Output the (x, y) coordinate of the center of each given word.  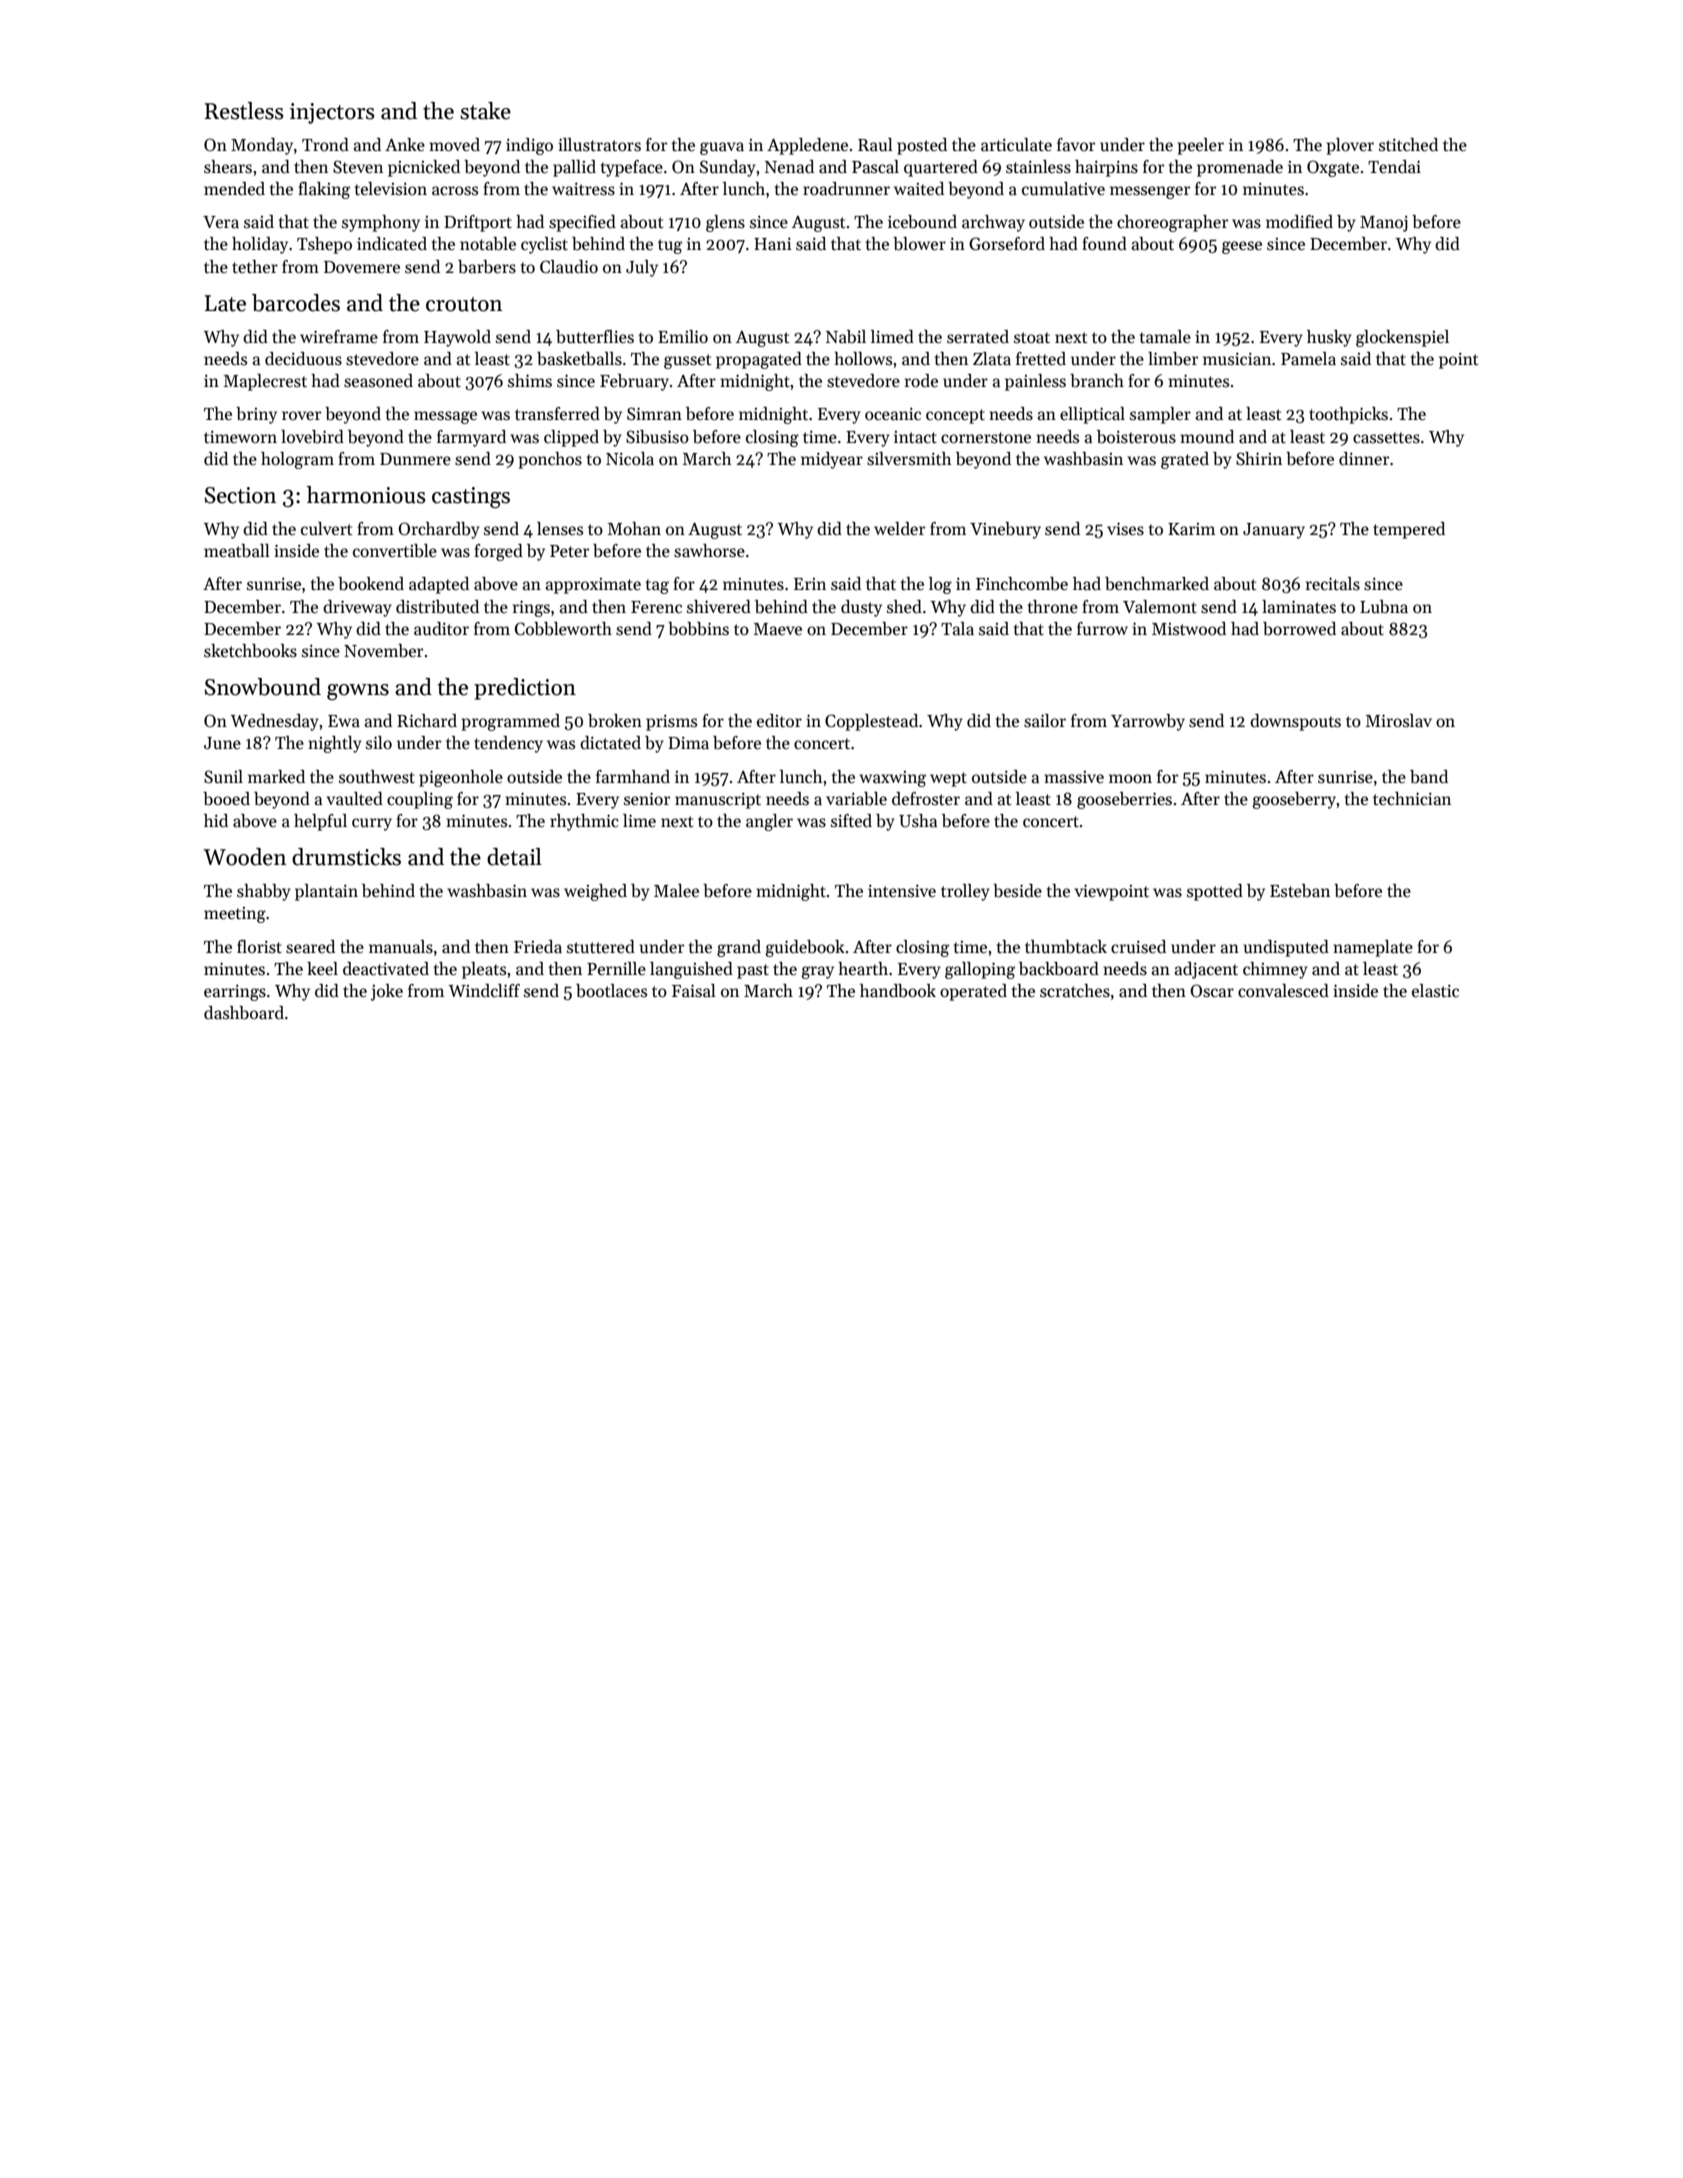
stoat (1032, 337)
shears (228, 167)
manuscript (718, 800)
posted (922, 146)
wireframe (339, 337)
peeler (1201, 146)
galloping (980, 970)
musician (1237, 358)
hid (216, 820)
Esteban (1300, 891)
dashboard (244, 1013)
